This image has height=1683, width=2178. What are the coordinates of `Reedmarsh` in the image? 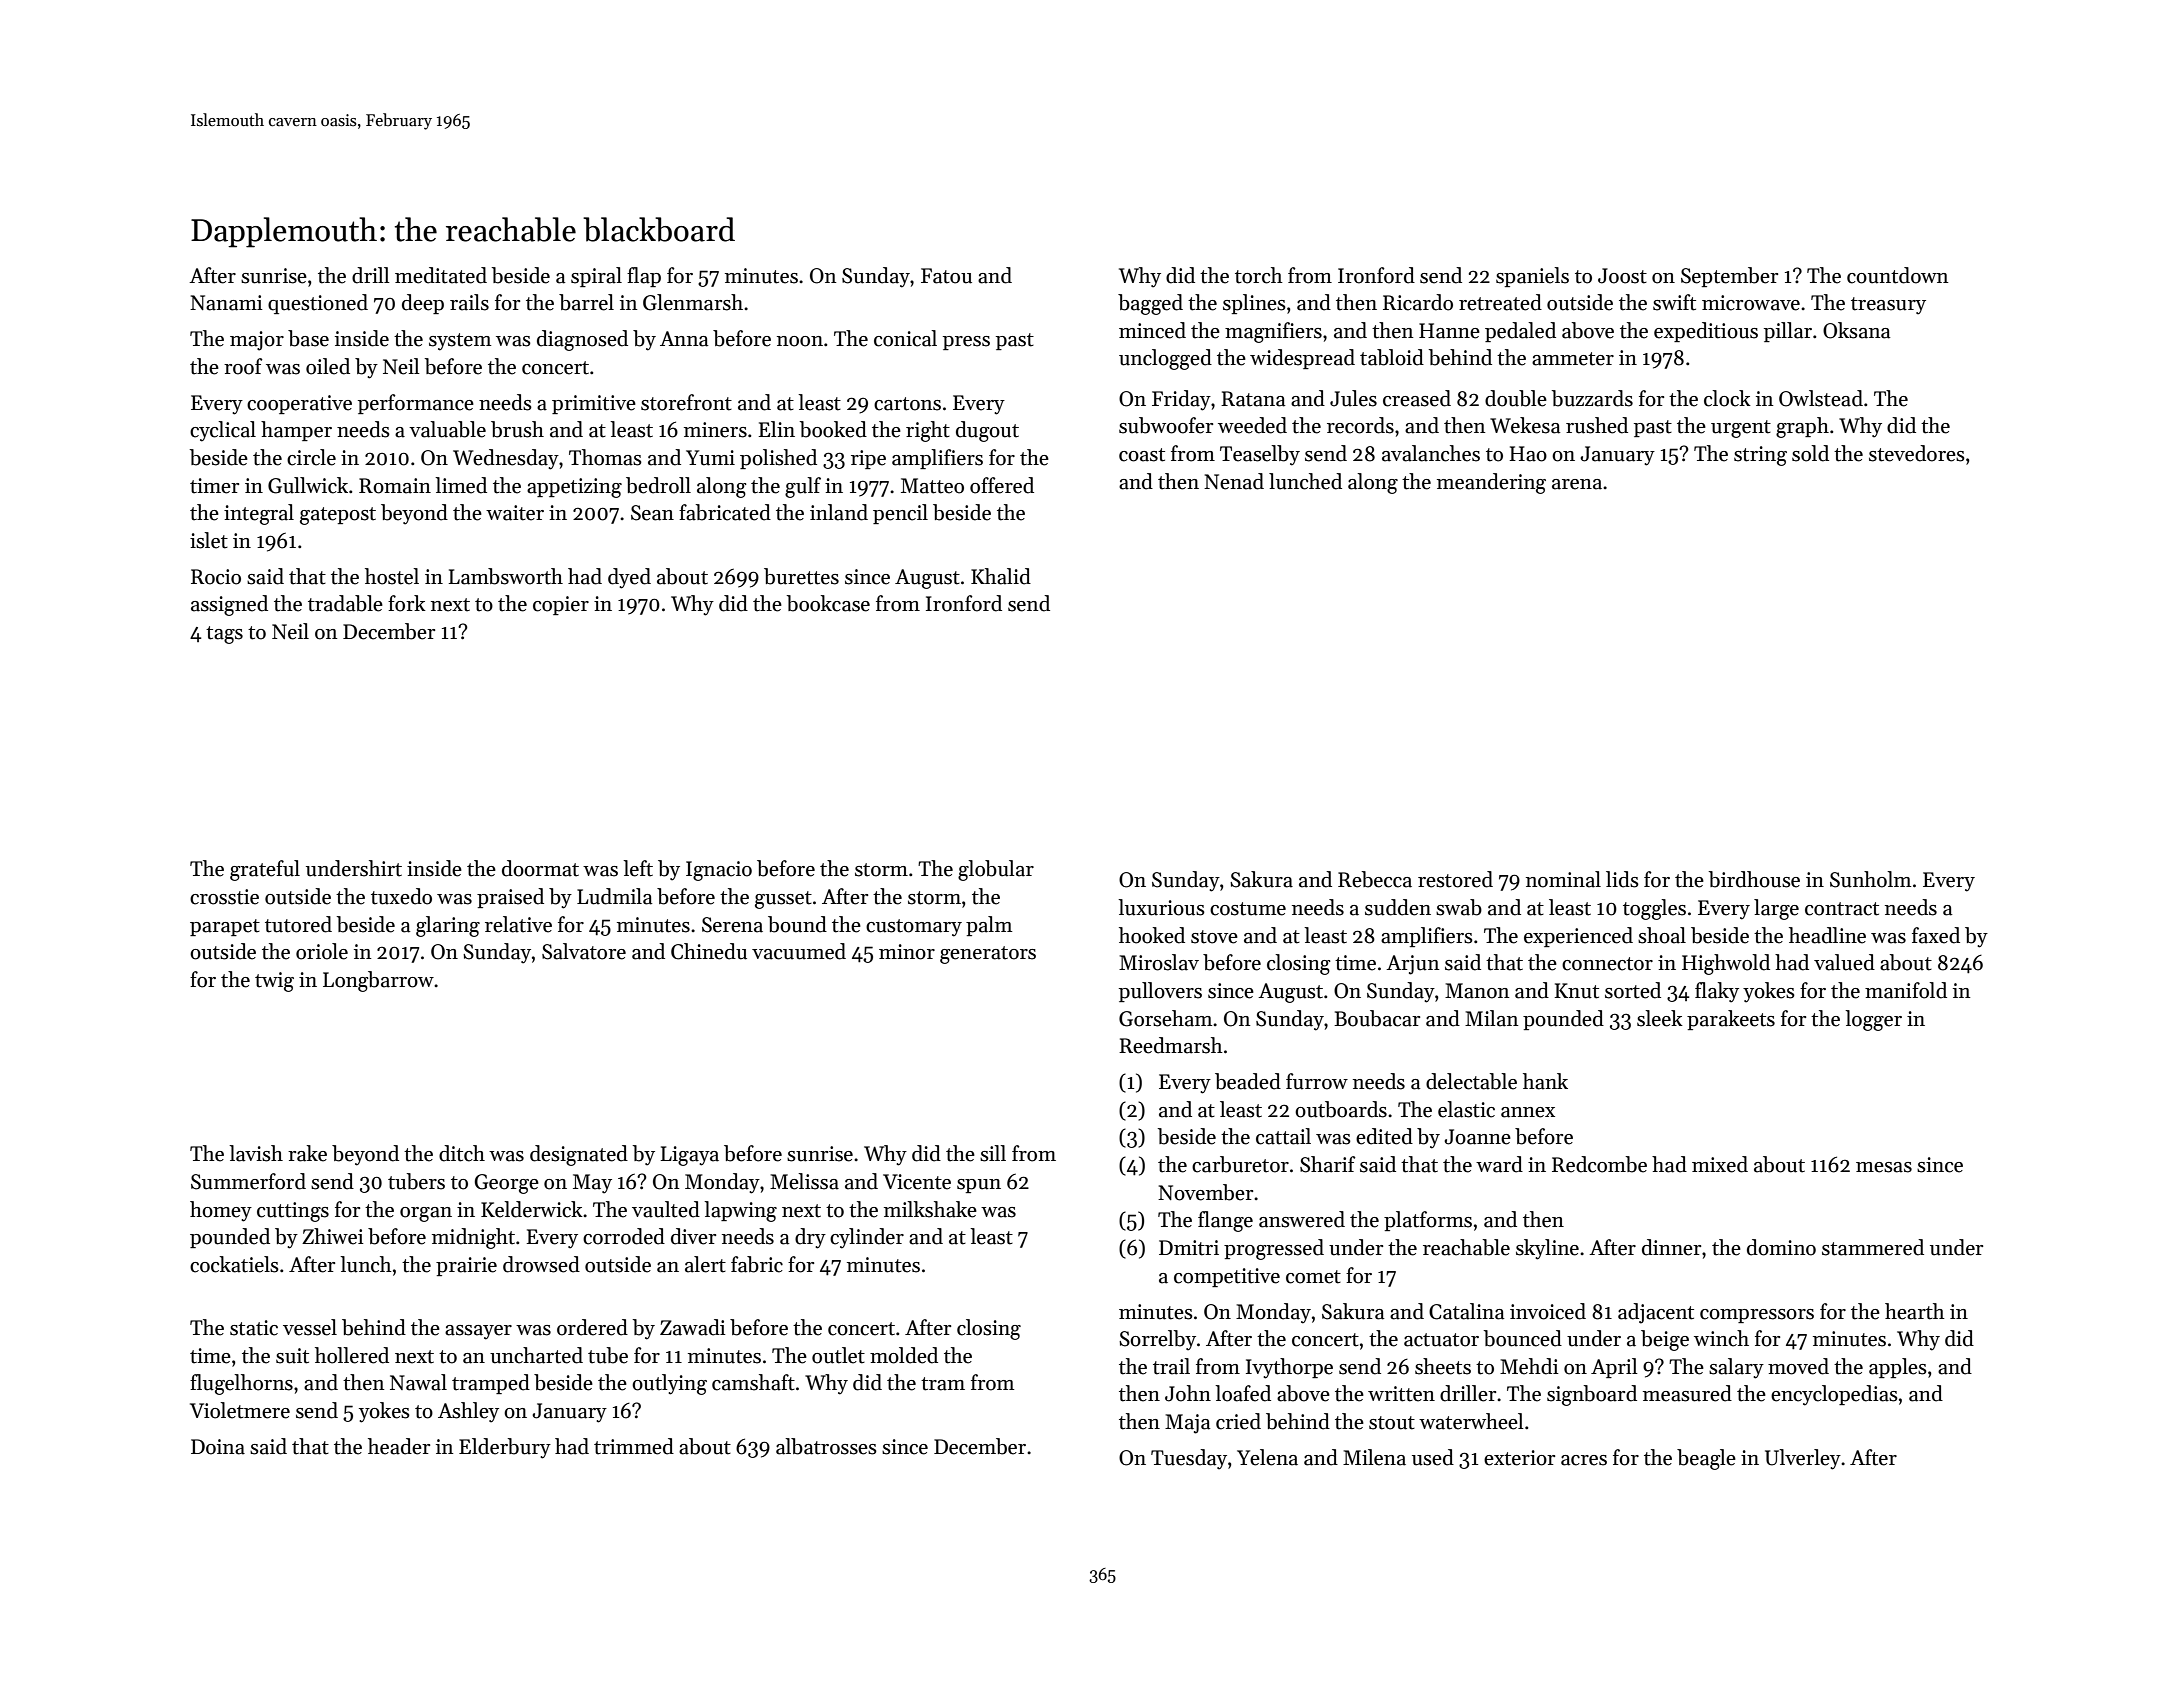 It's located at (1171, 1045).
